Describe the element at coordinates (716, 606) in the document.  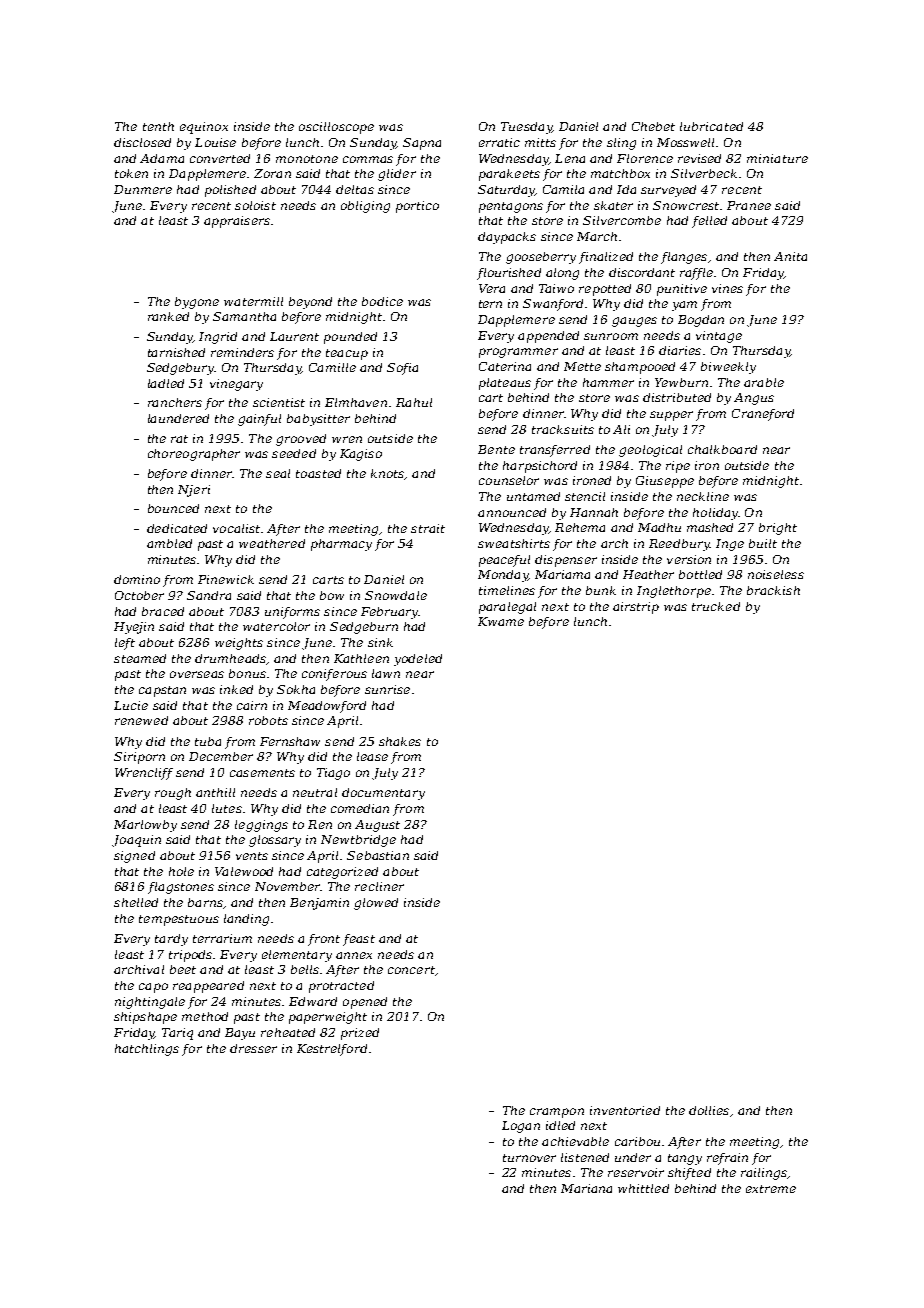
I see `trucked` at that location.
